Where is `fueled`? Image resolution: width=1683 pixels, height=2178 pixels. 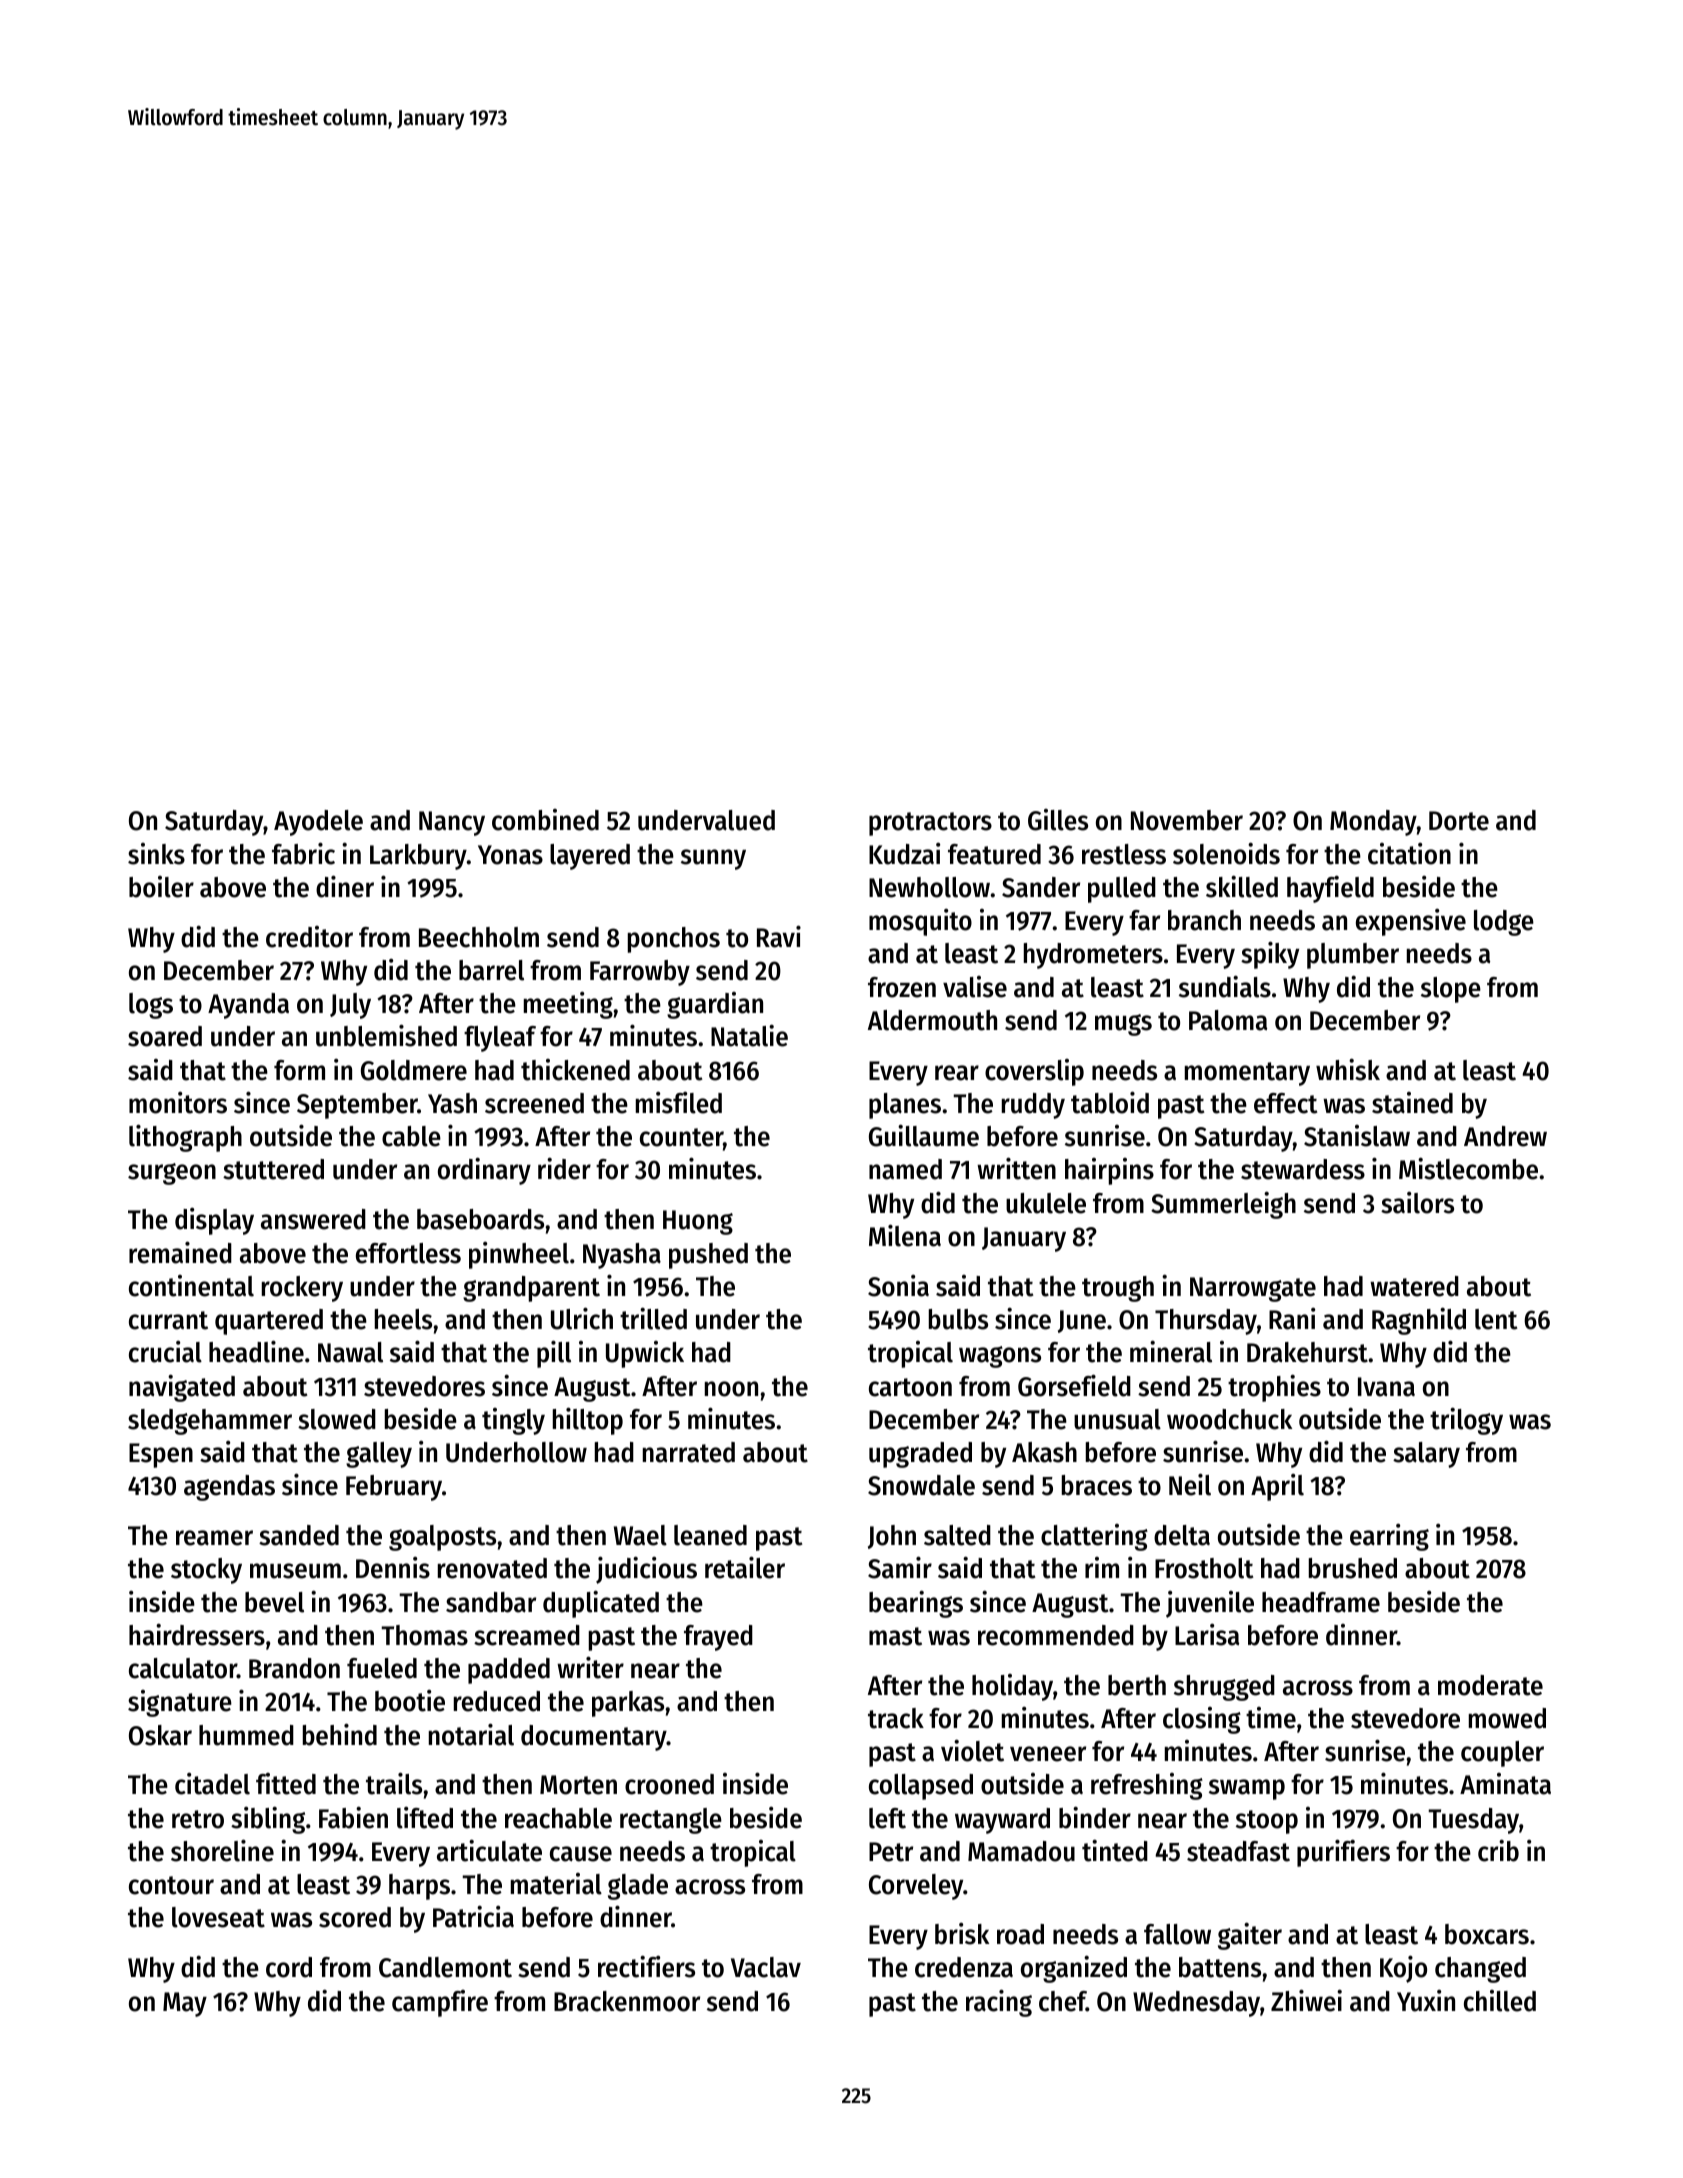 fueled is located at coordinates (382, 1668).
